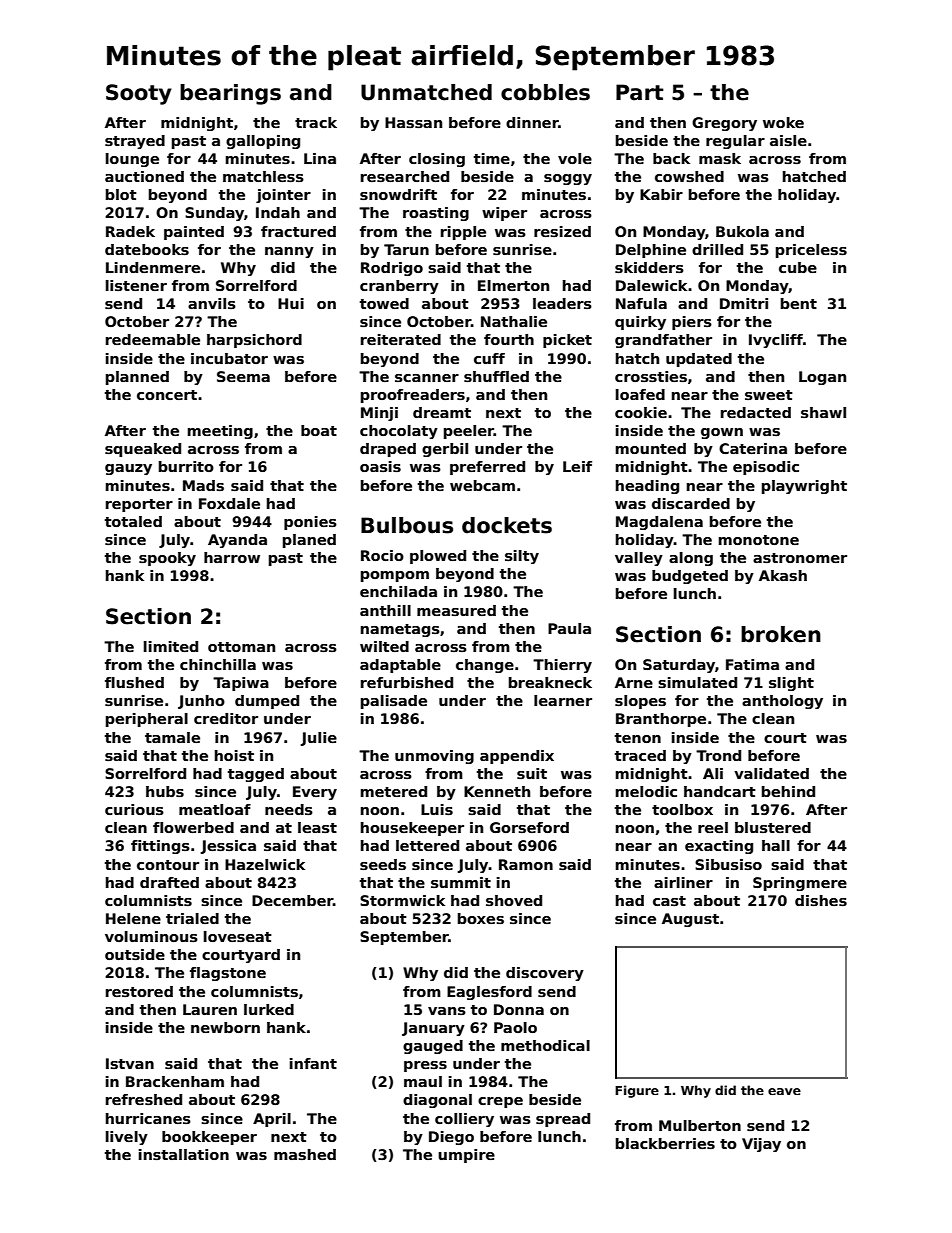 Image resolution: width=952 pixels, height=1233 pixels. Describe the element at coordinates (263, 176) in the screenshot. I see `matchless` at that location.
